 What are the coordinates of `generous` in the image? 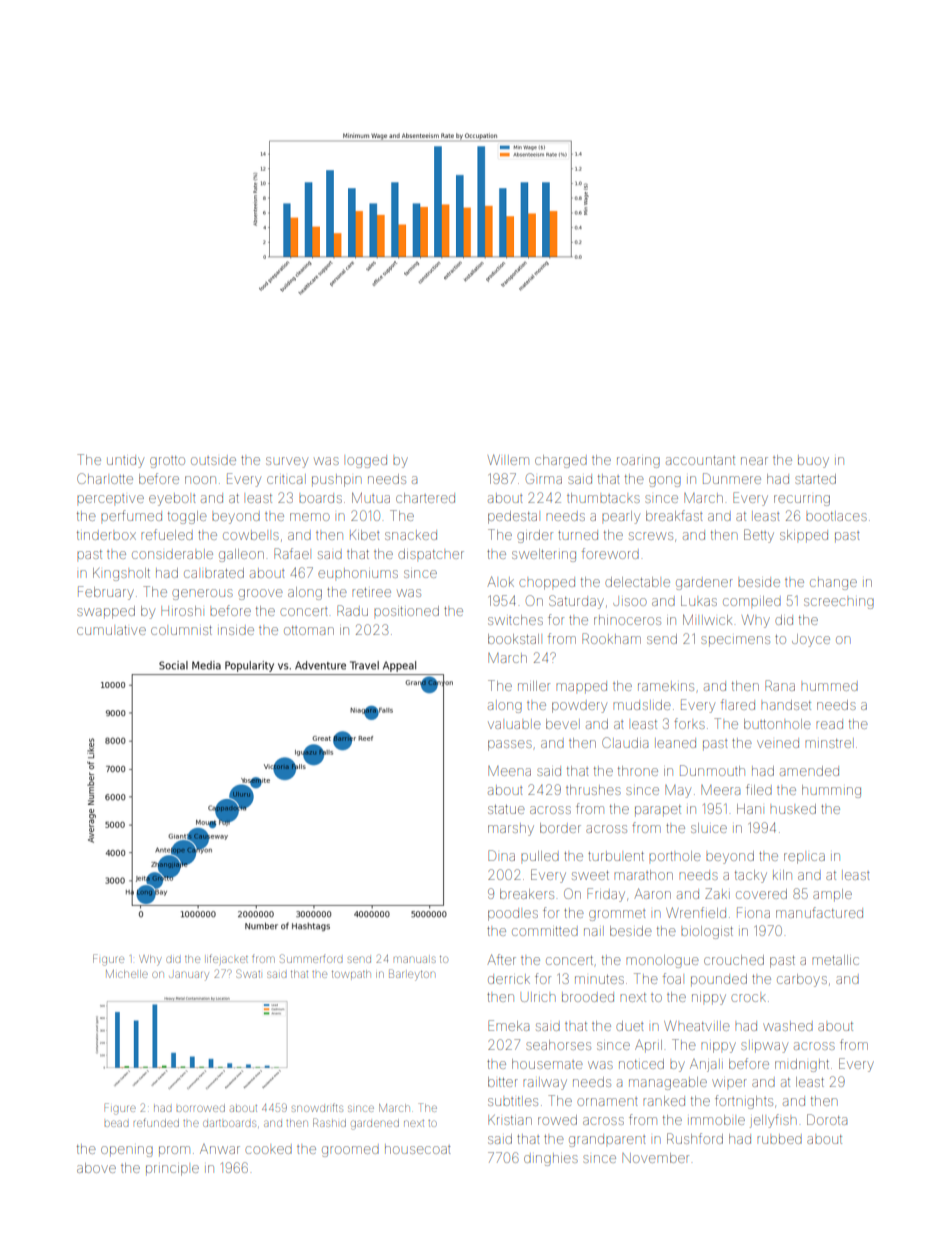 It's located at (202, 594).
